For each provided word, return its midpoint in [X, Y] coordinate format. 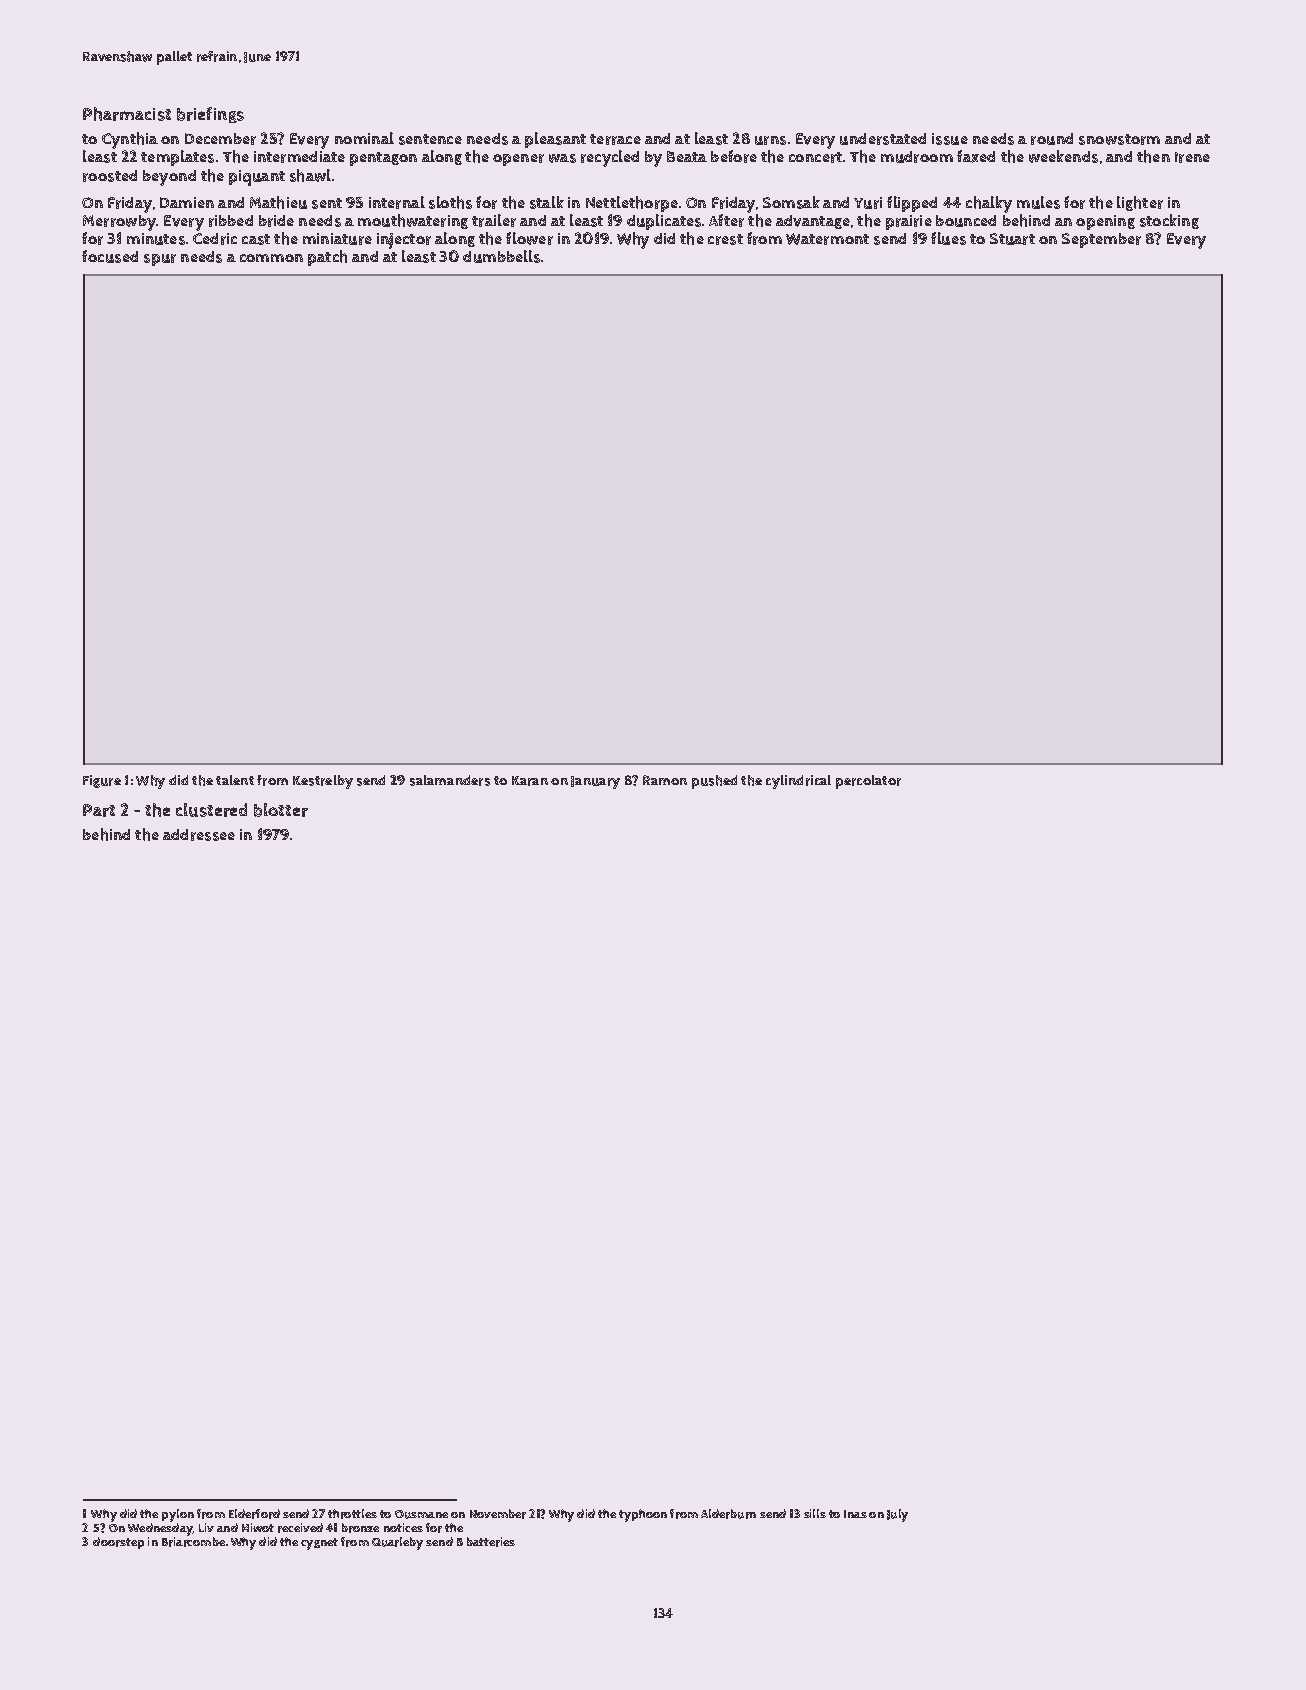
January [595, 782]
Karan [530, 781]
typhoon [643, 1515]
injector [404, 241]
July [897, 1515]
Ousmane [421, 1514]
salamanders [450, 780]
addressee [199, 835]
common [271, 258]
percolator [868, 782]
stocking [1169, 221]
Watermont [827, 239]
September [1101, 240]
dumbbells [501, 256]
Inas [855, 1514]
